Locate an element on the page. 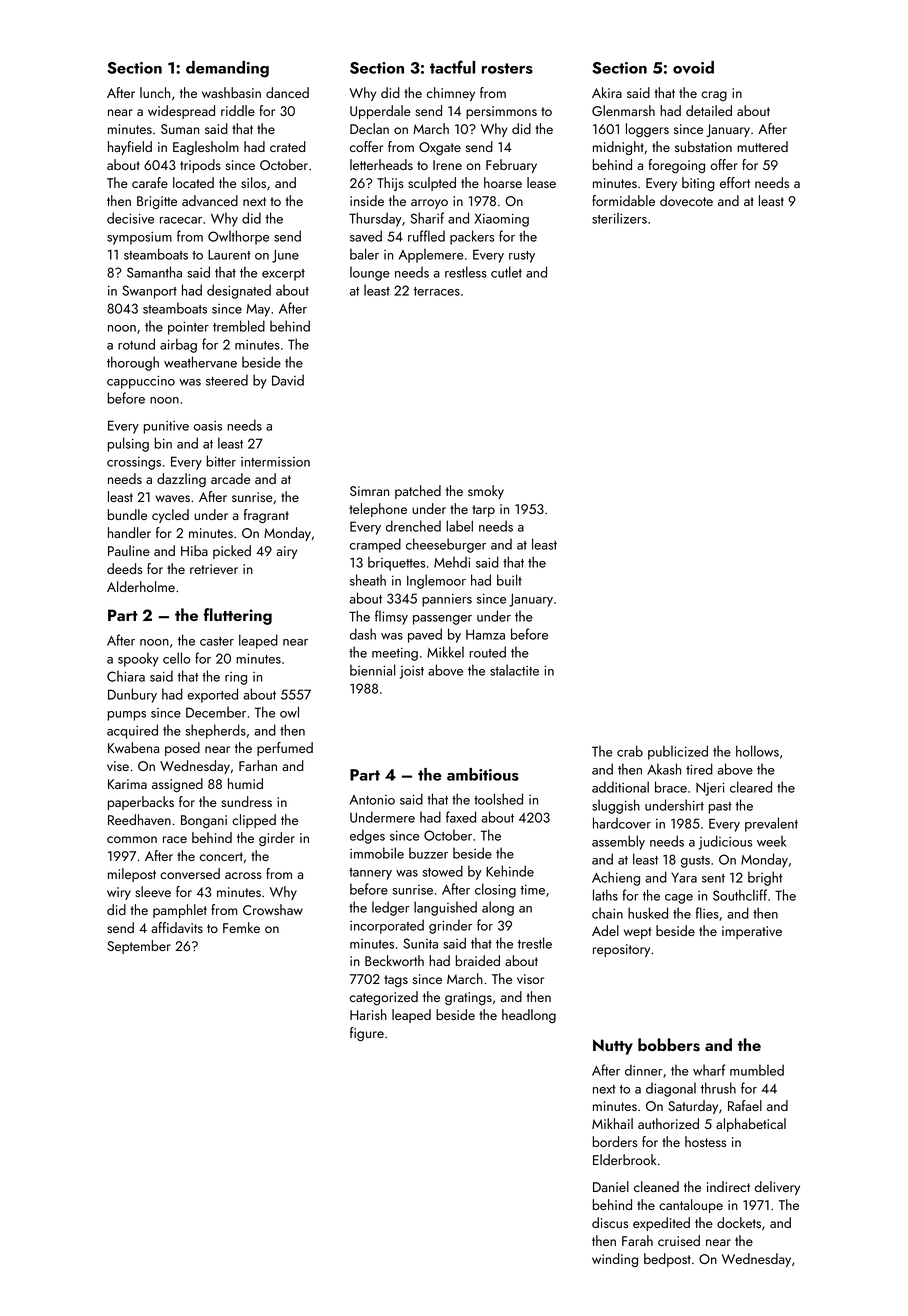 The width and height of the page is (908, 1316). advanced is located at coordinates (210, 200).
